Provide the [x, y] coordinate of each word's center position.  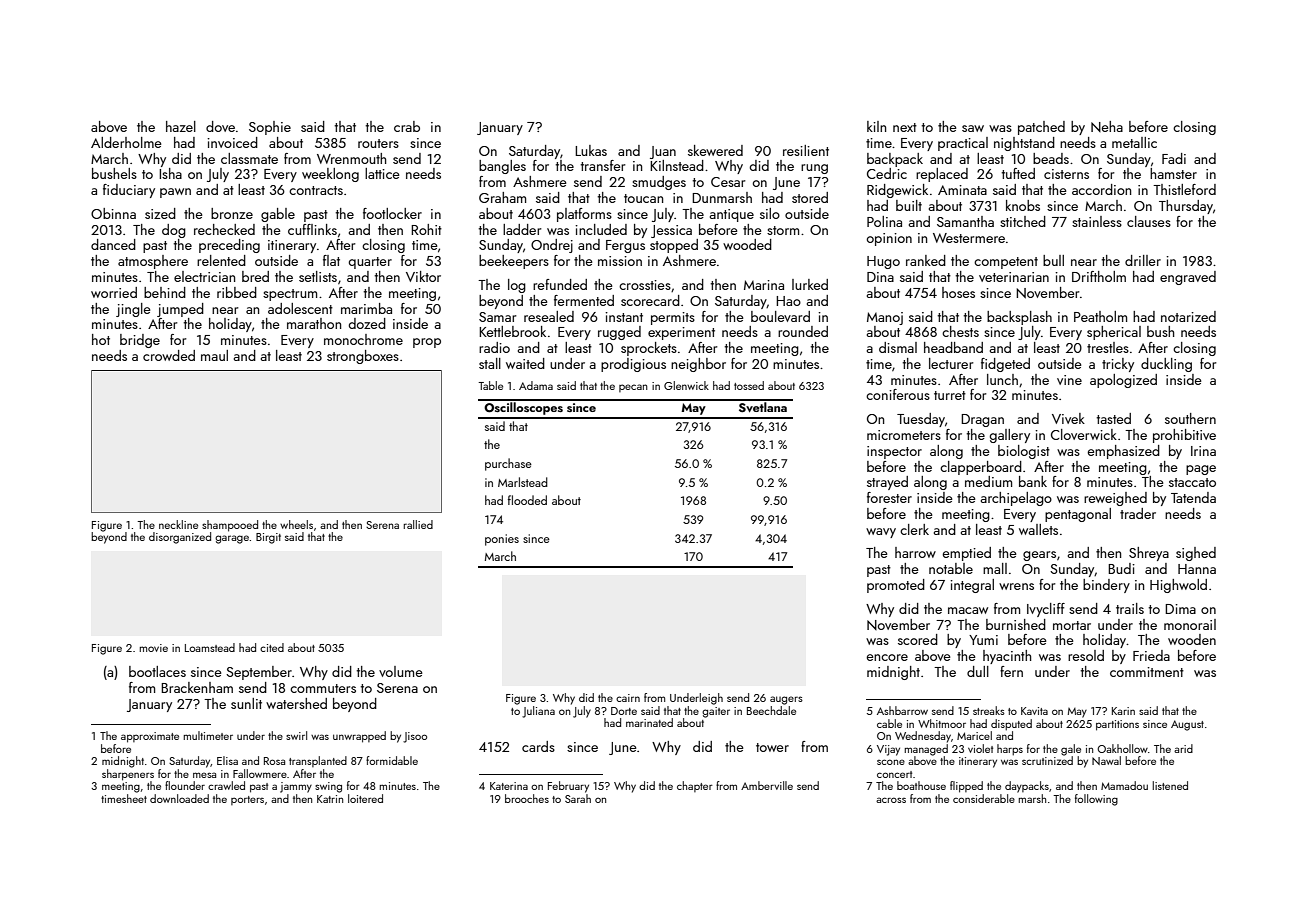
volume [401, 671]
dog [174, 231]
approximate [150, 737]
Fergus [625, 246]
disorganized [180, 538]
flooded [527, 500]
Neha [1107, 126]
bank [1033, 481]
